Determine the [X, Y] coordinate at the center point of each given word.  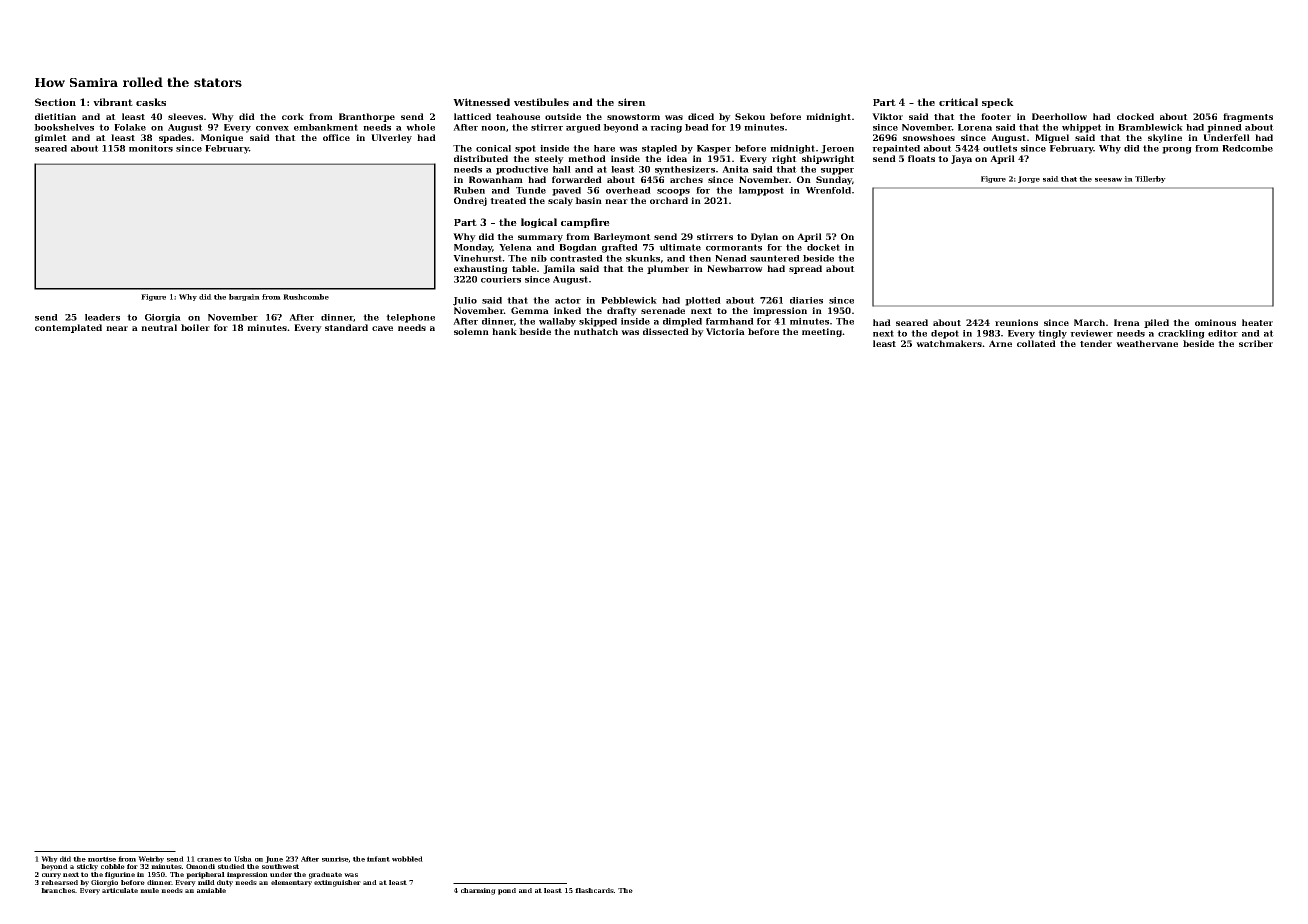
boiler [195, 327]
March [1089, 322]
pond [507, 891]
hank [504, 331]
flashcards [594, 890]
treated [508, 200]
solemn [471, 331]
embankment [326, 127]
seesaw [1108, 180]
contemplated [68, 328]
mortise [102, 859]
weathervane [1147, 343]
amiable [211, 890]
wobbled [407, 859]
